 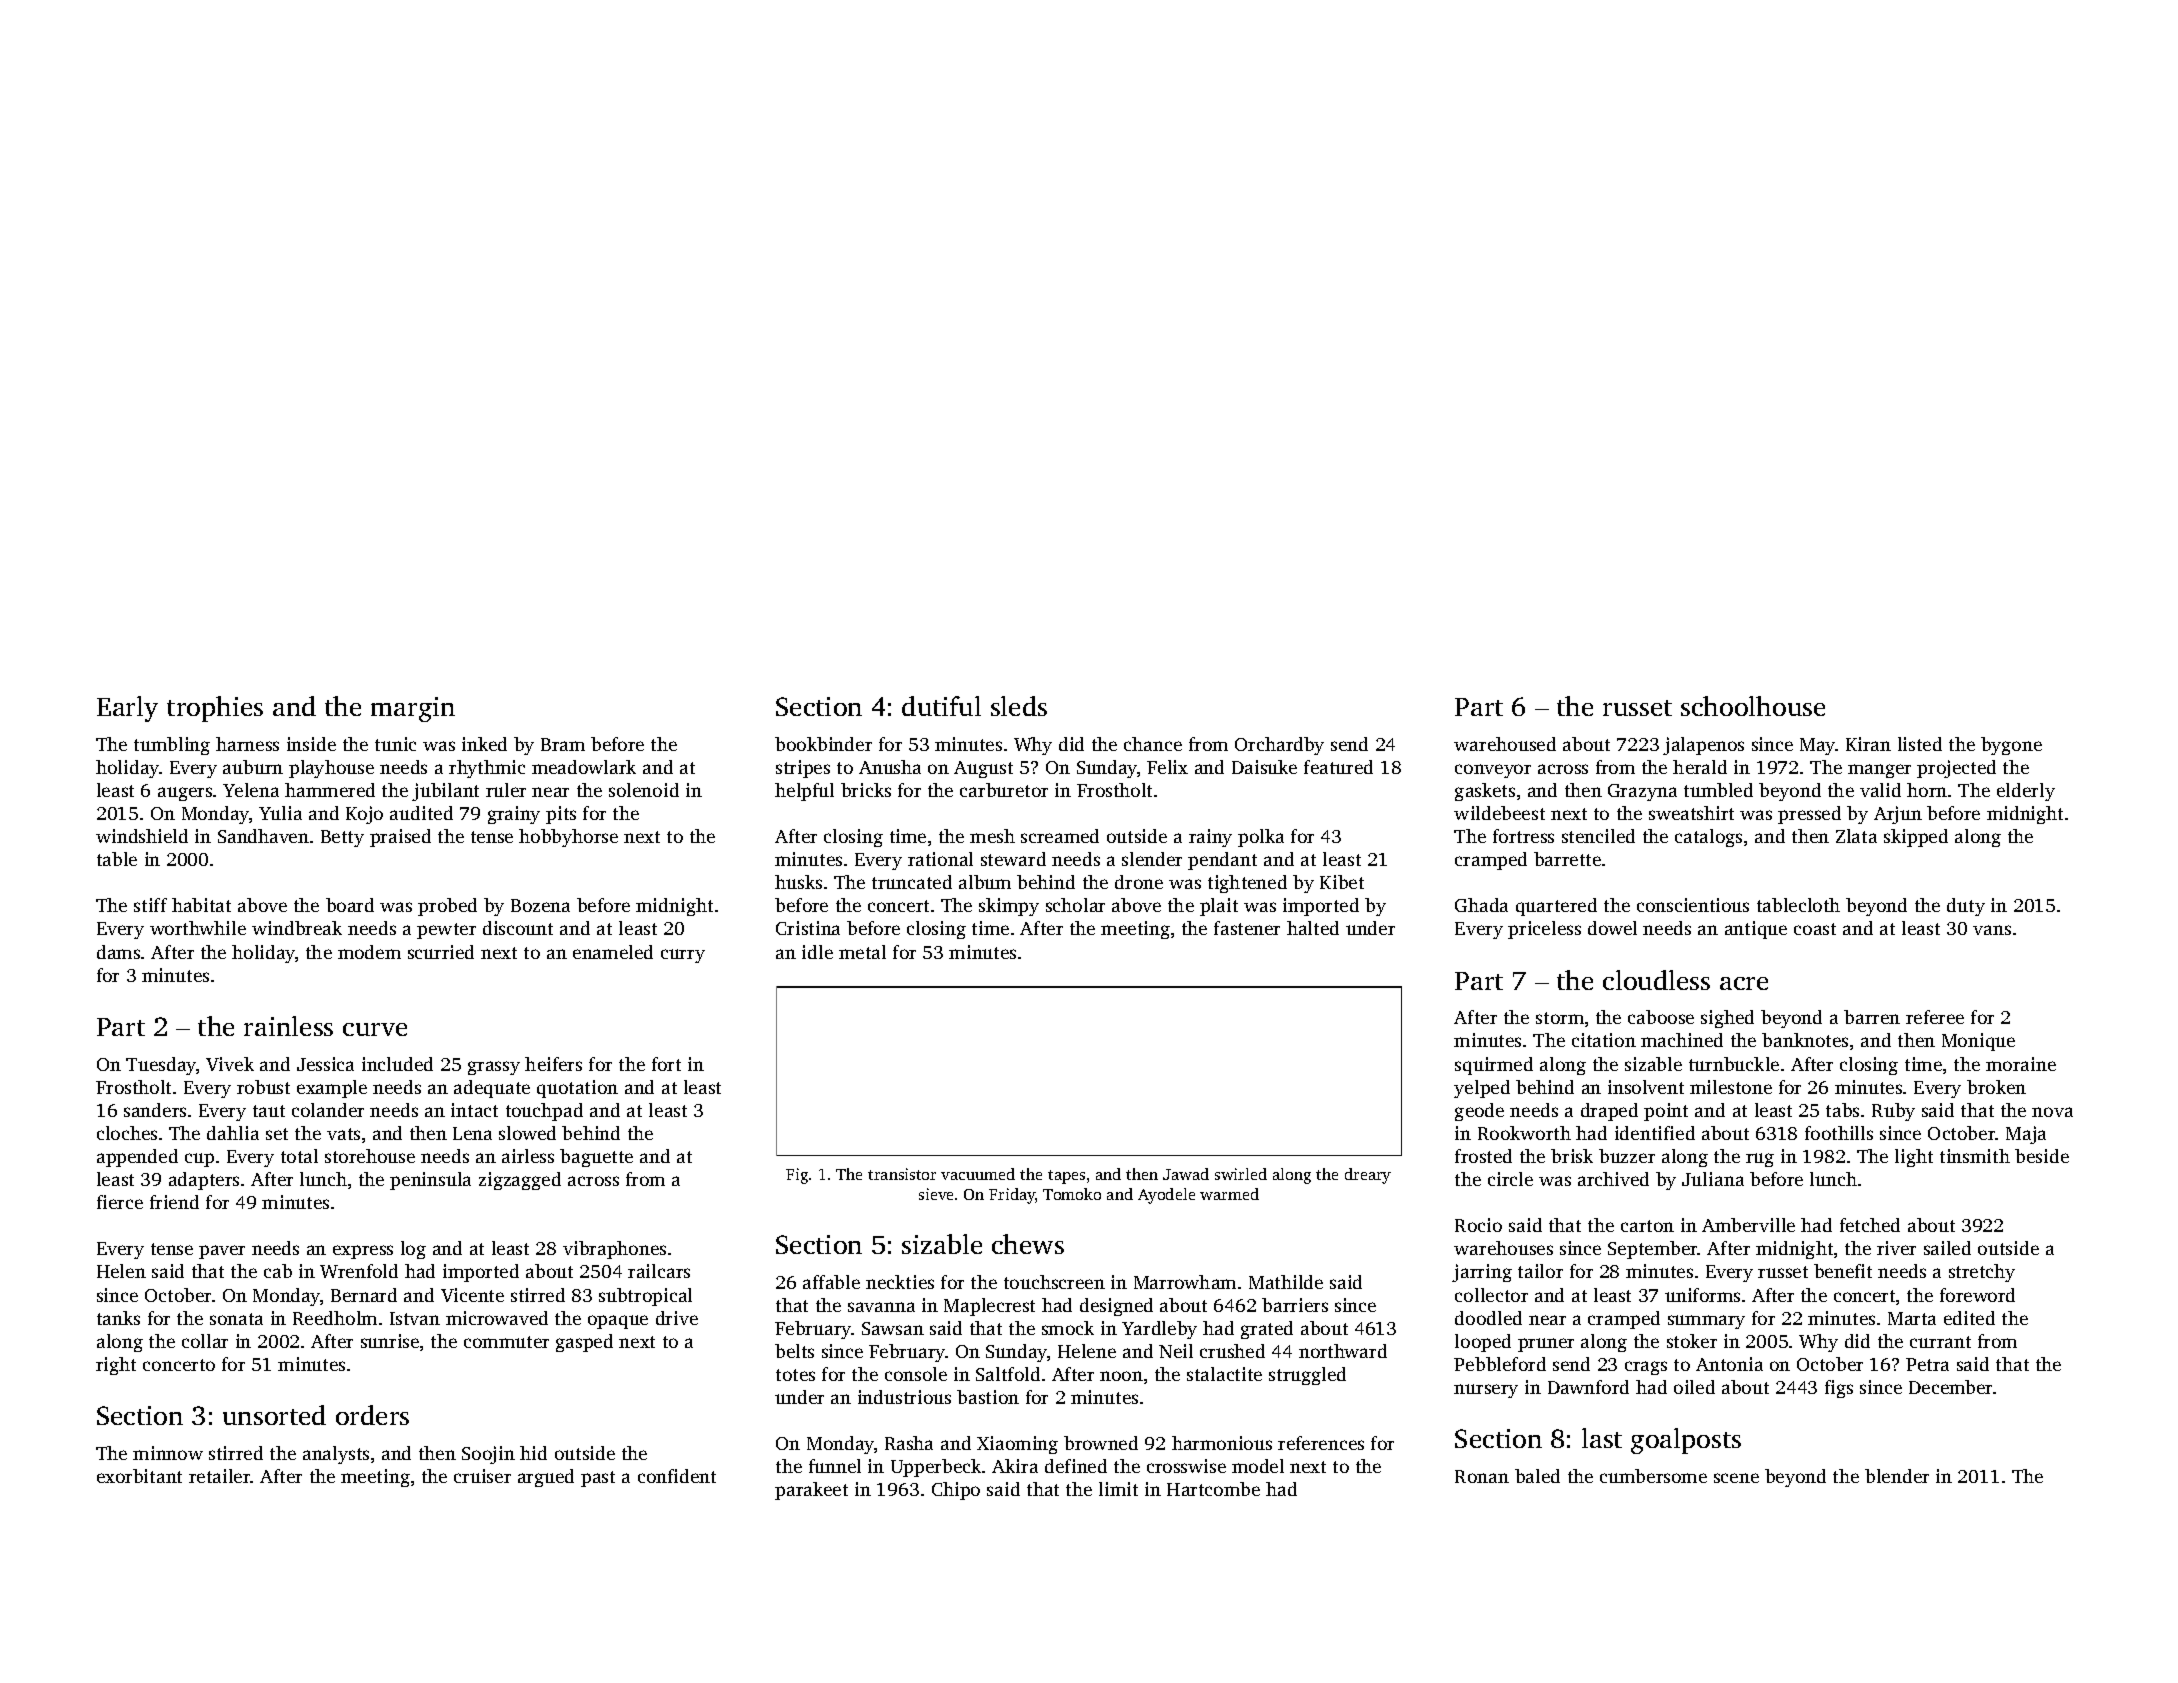 I want to click on transistor, so click(x=902, y=1174).
